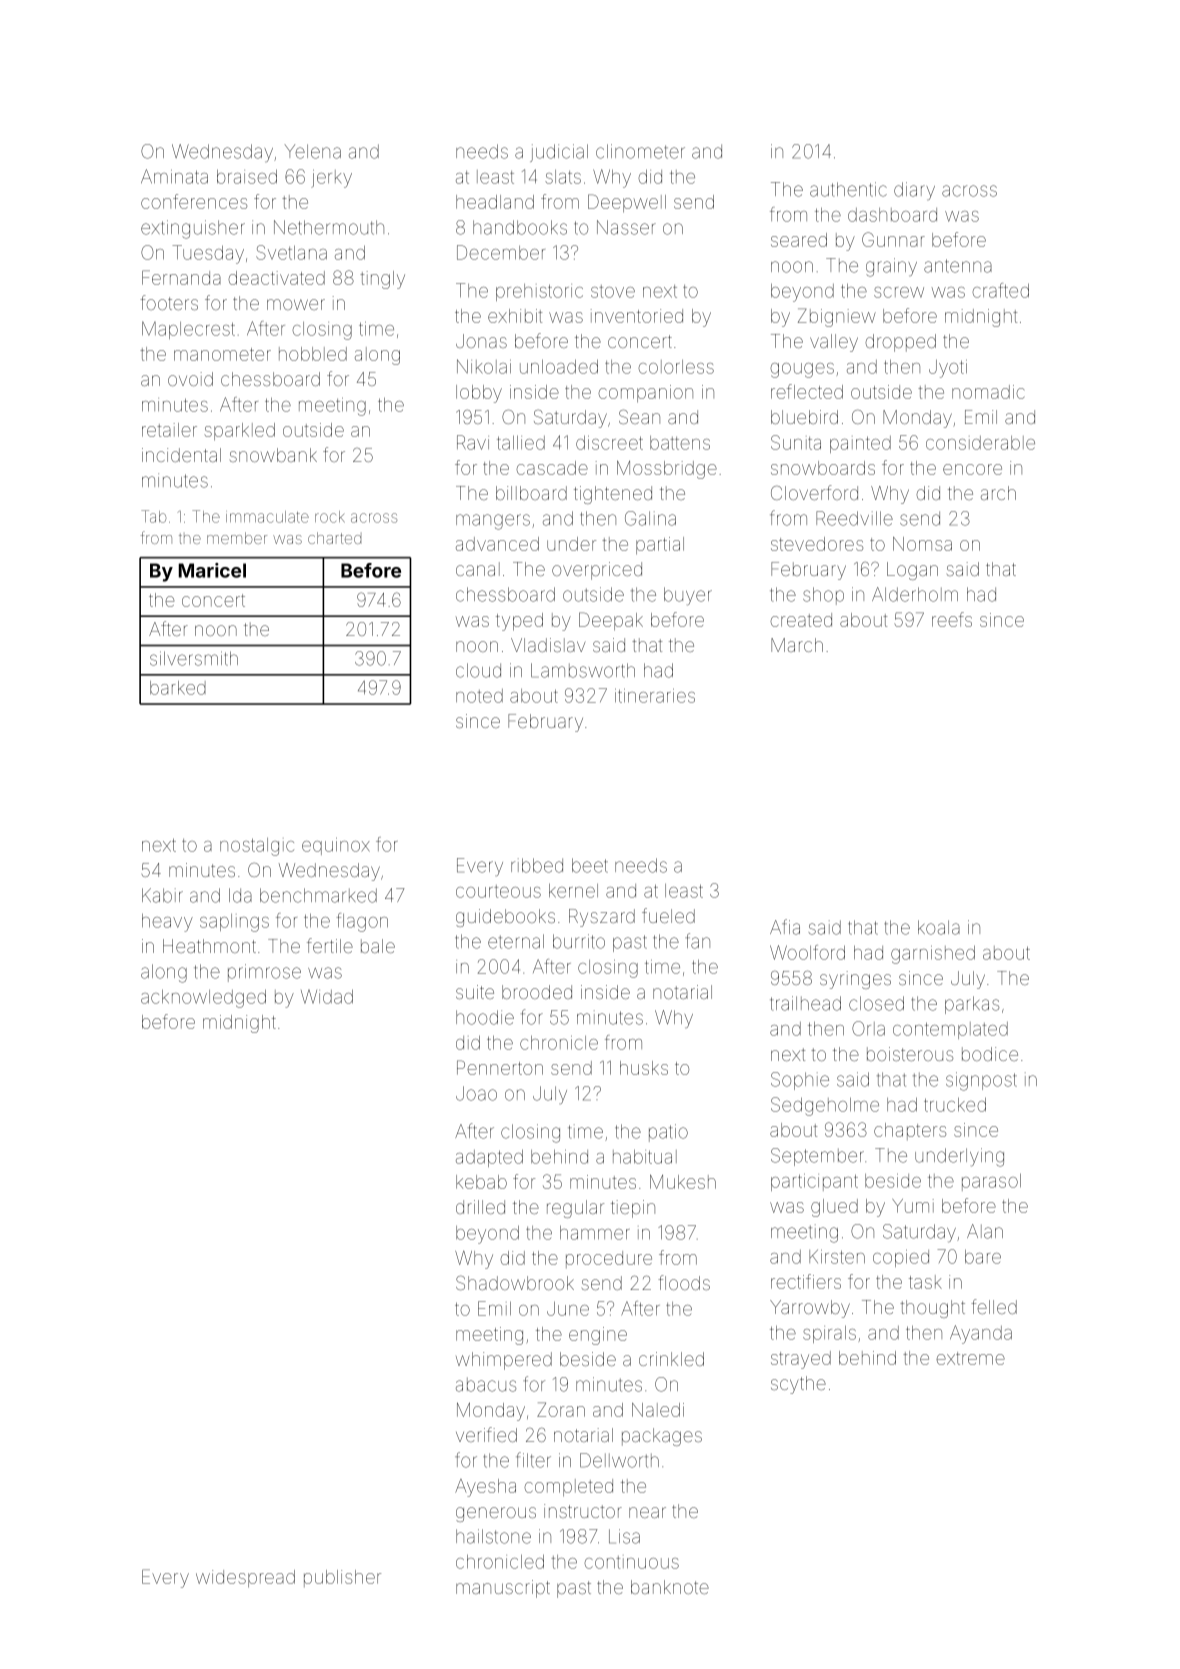 This screenshot has height=1669, width=1180. I want to click on boisterous, so click(910, 1054).
